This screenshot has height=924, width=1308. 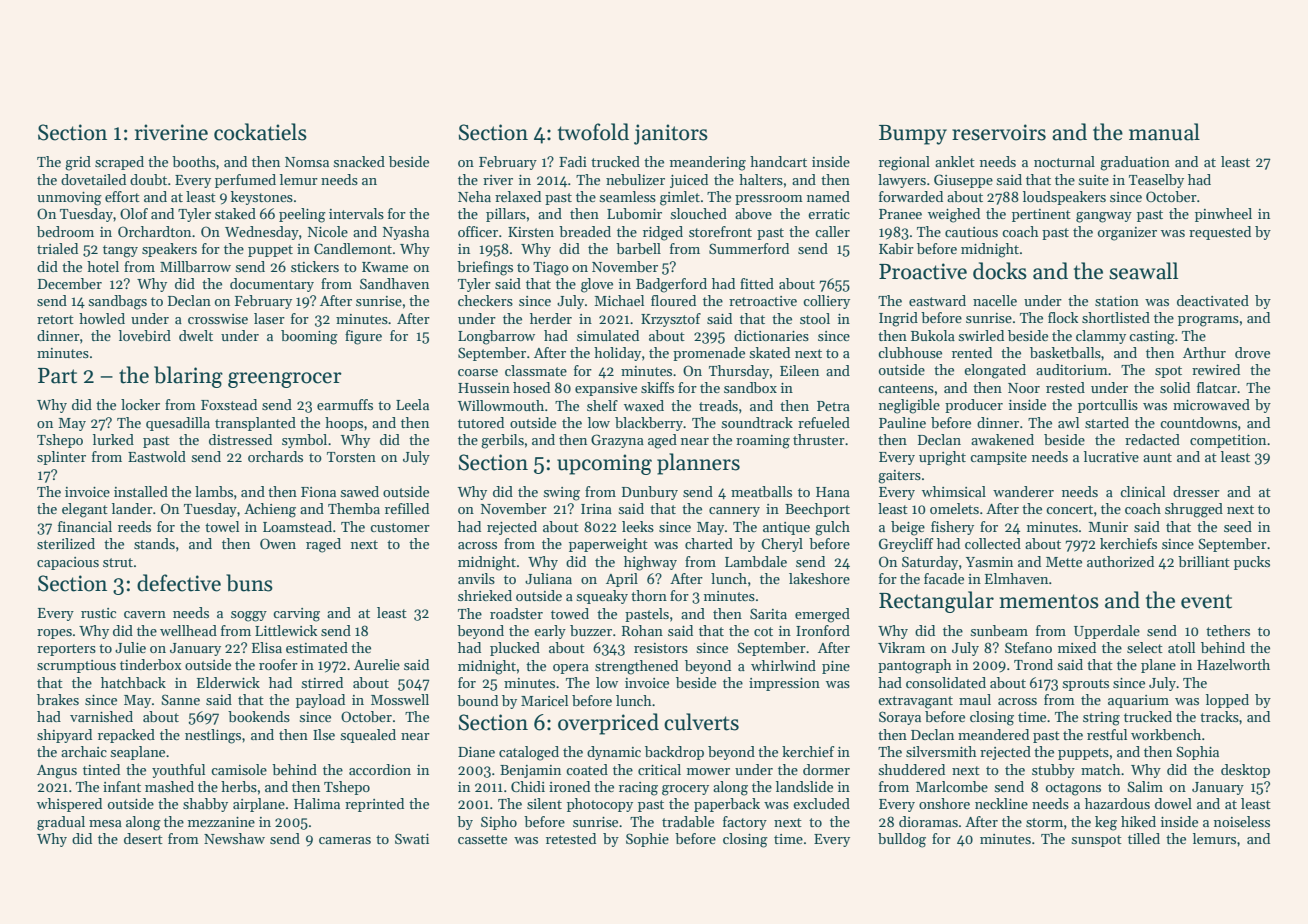 I want to click on Munir, so click(x=1108, y=527).
